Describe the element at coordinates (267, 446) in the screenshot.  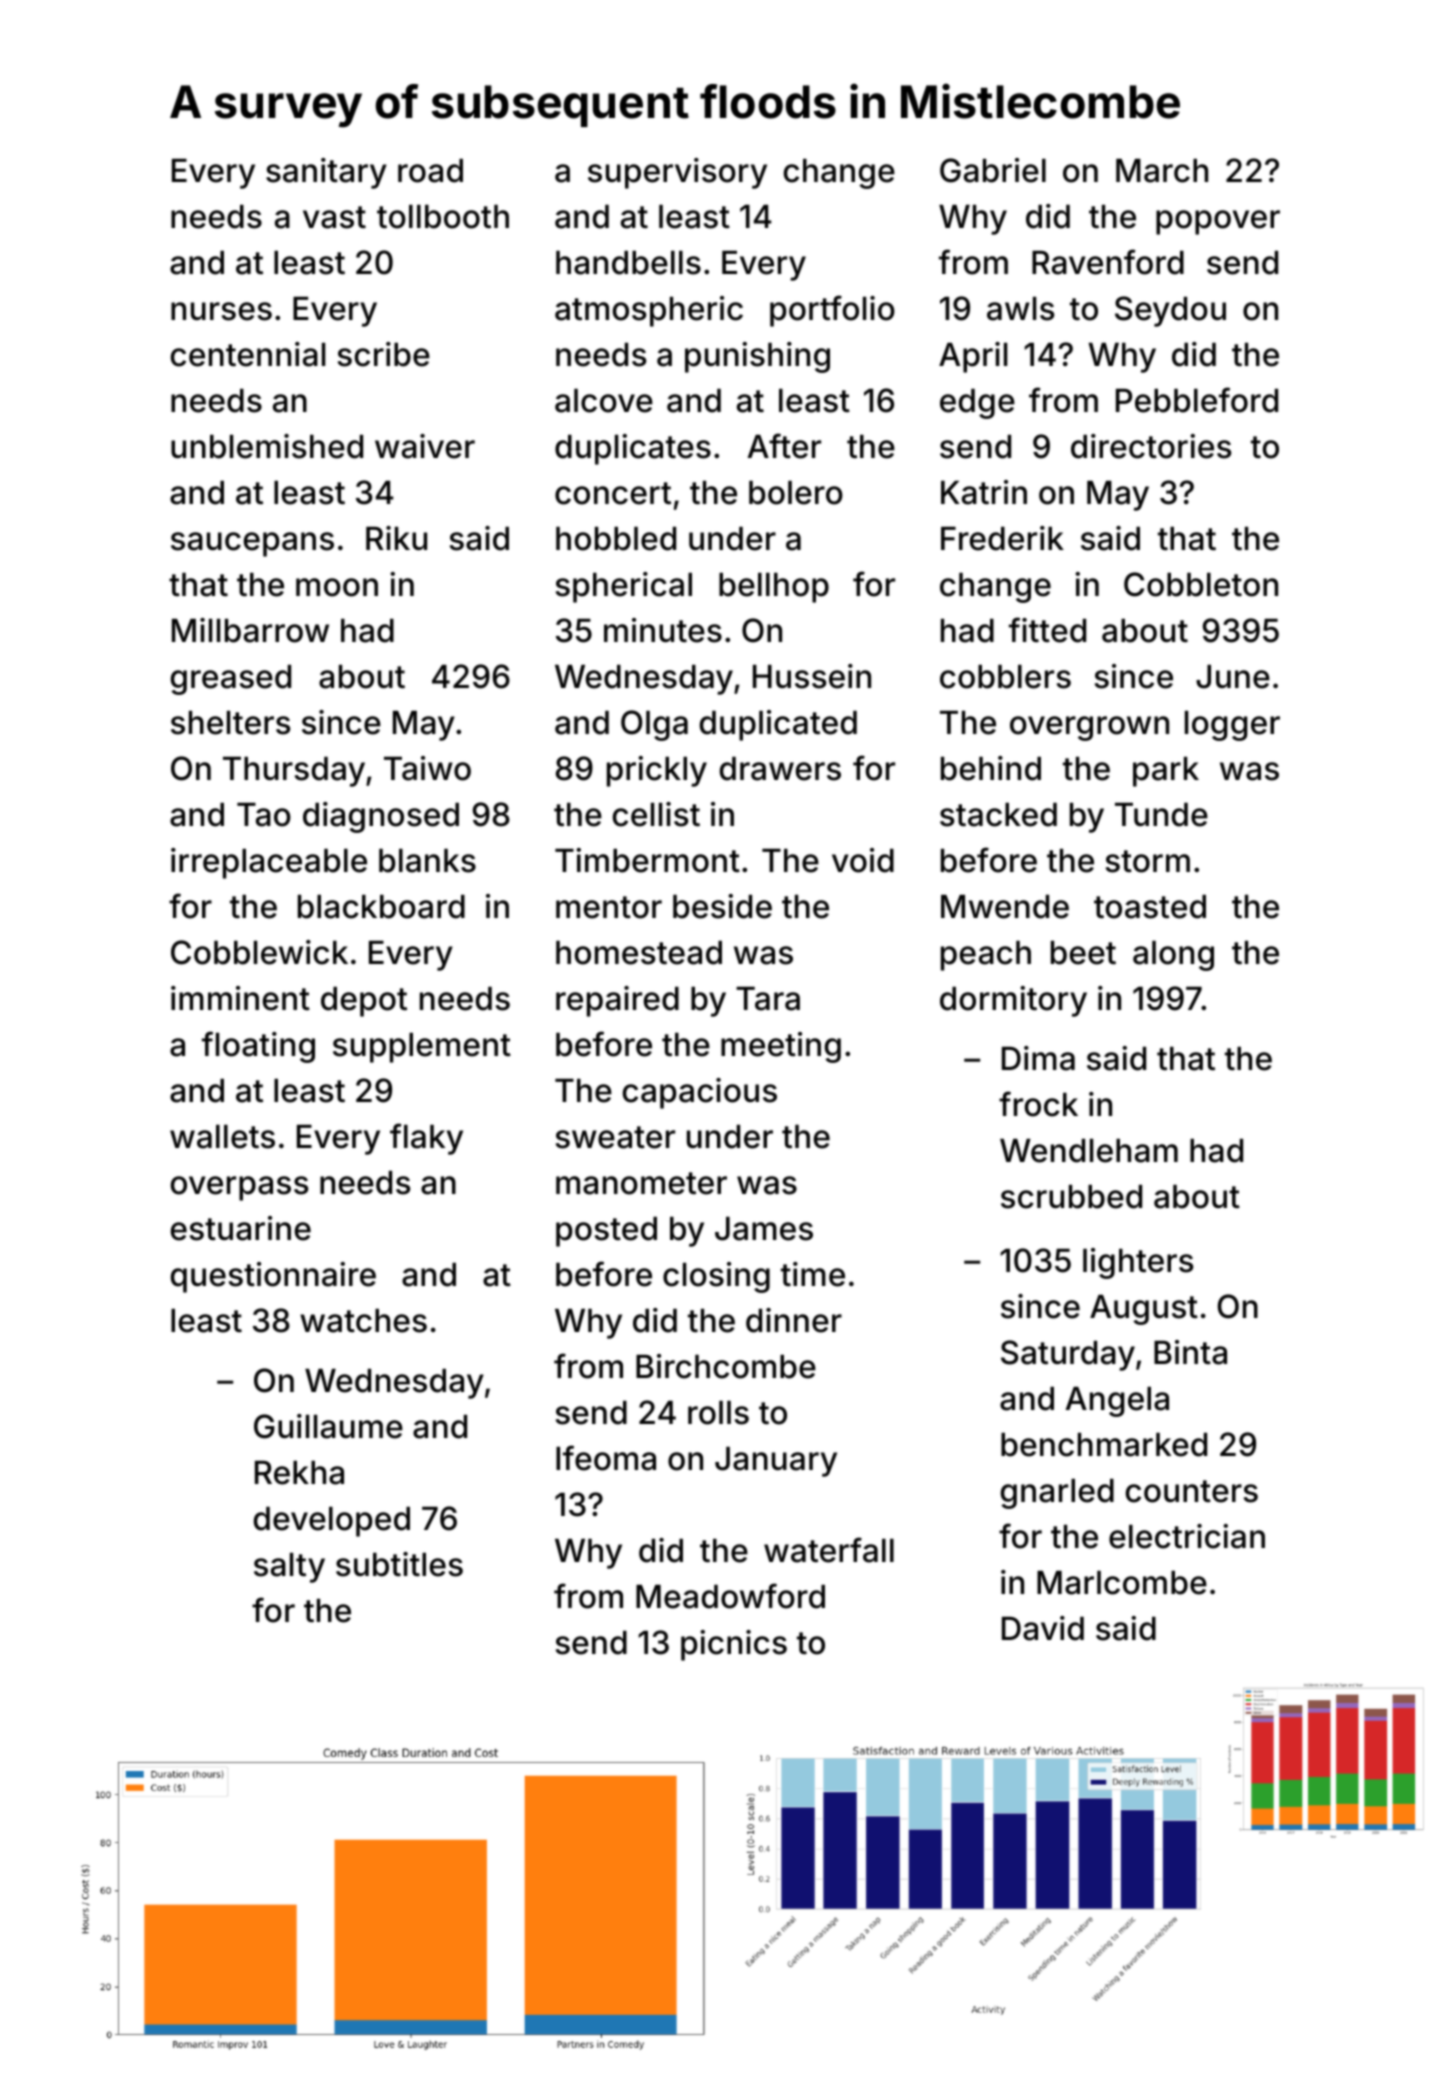
I see `unblemished` at that location.
